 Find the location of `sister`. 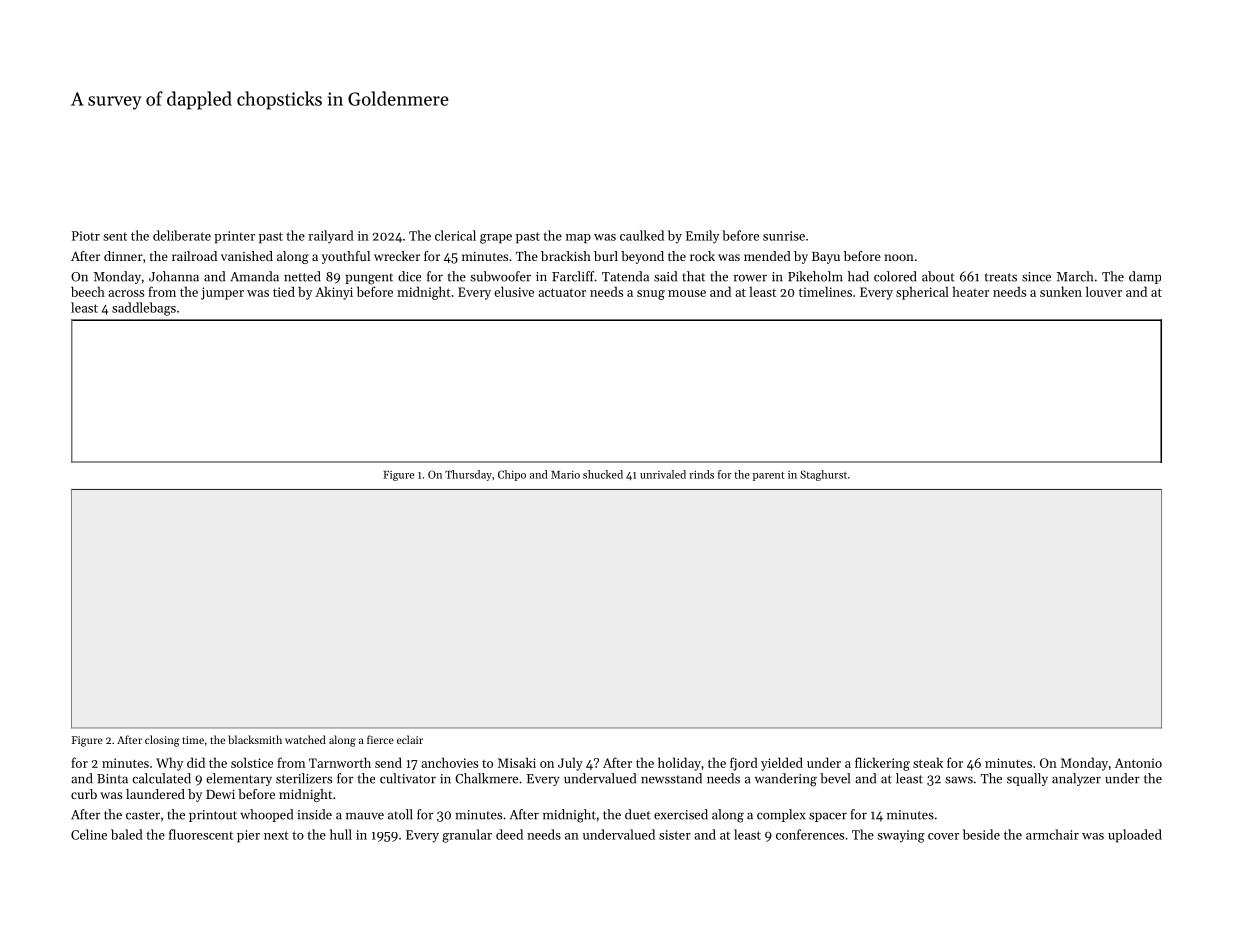

sister is located at coordinates (675, 835).
